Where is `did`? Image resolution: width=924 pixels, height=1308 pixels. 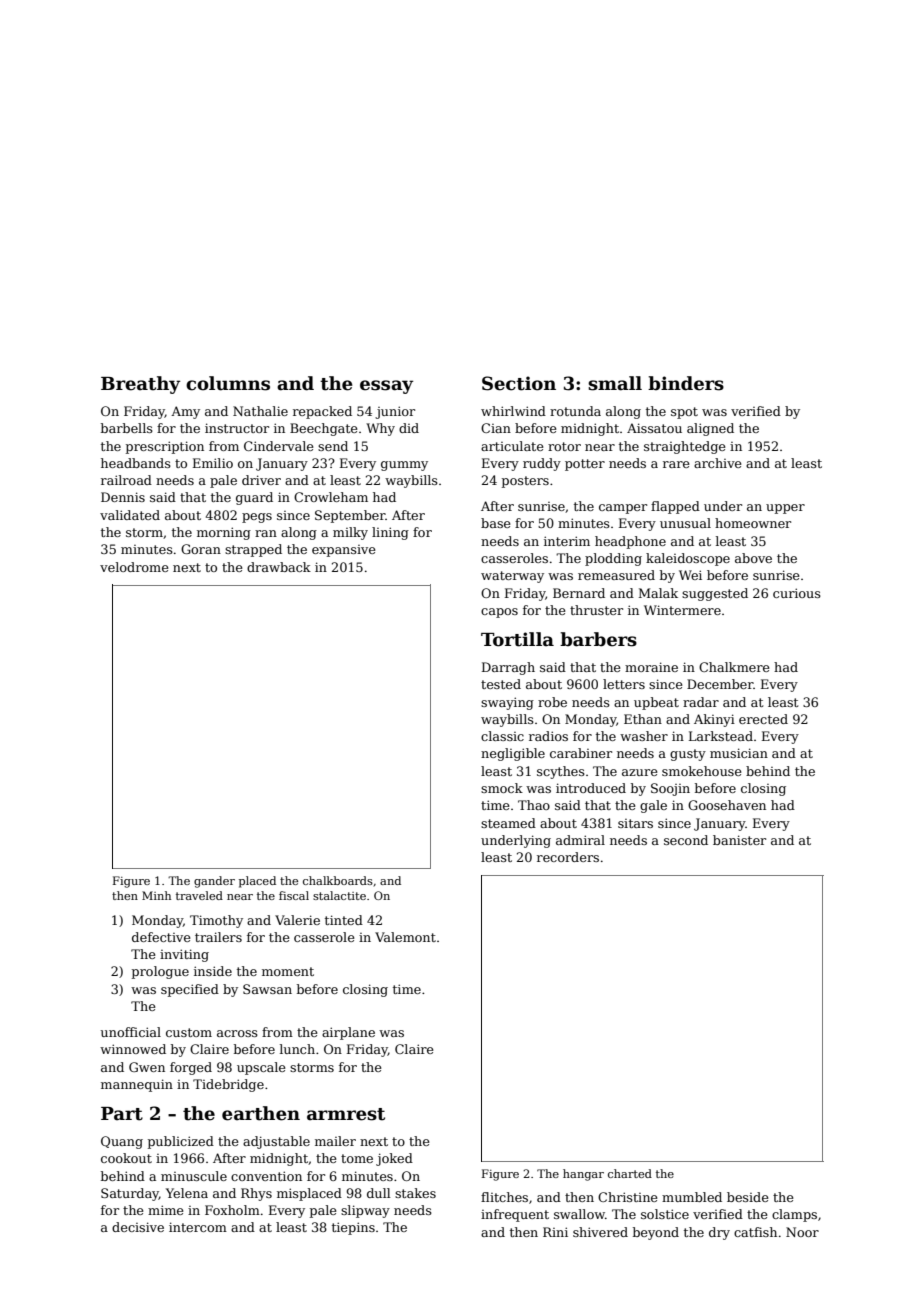
did is located at coordinates (409, 428).
